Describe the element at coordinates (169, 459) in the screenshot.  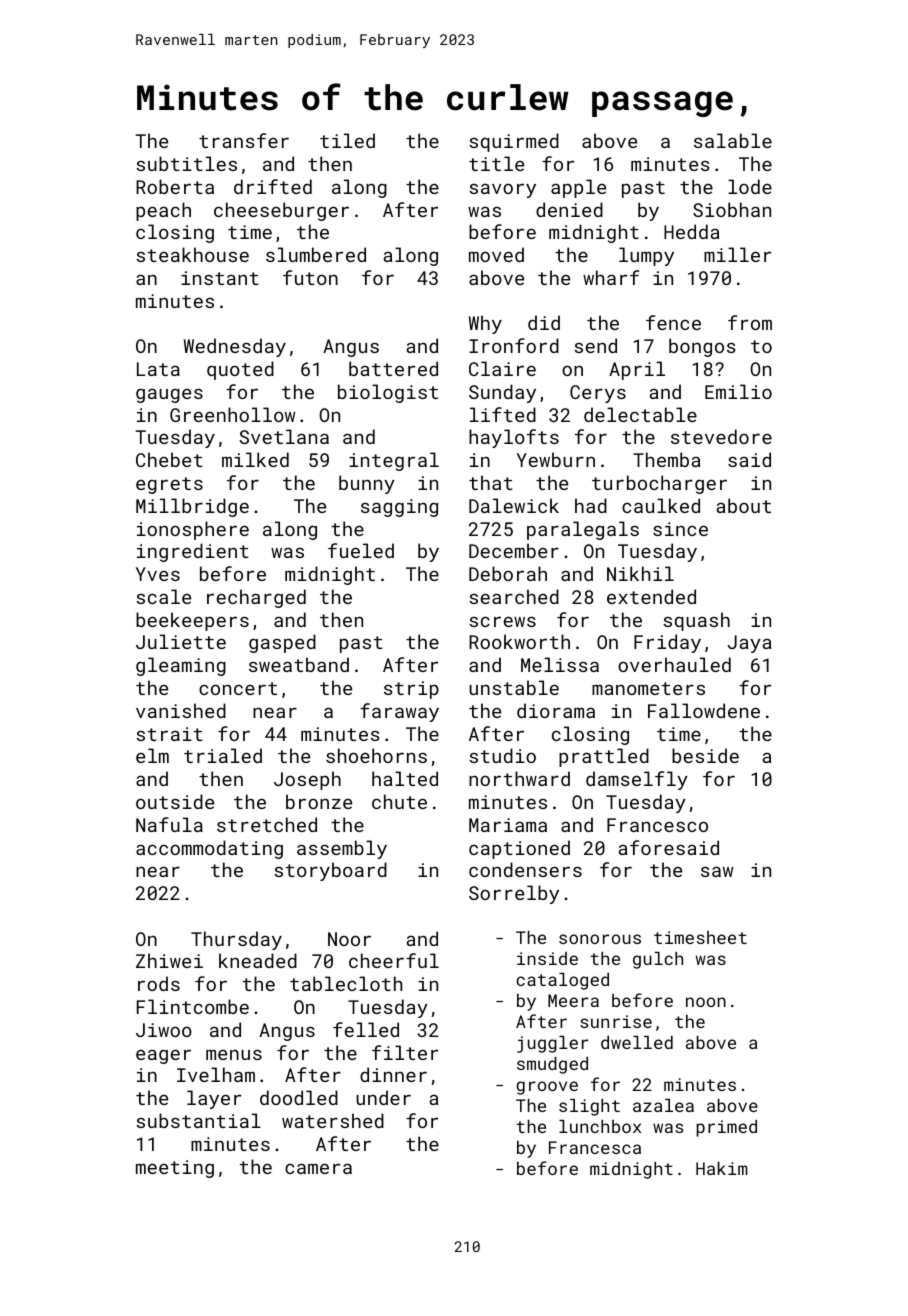
I see `Chebet` at that location.
